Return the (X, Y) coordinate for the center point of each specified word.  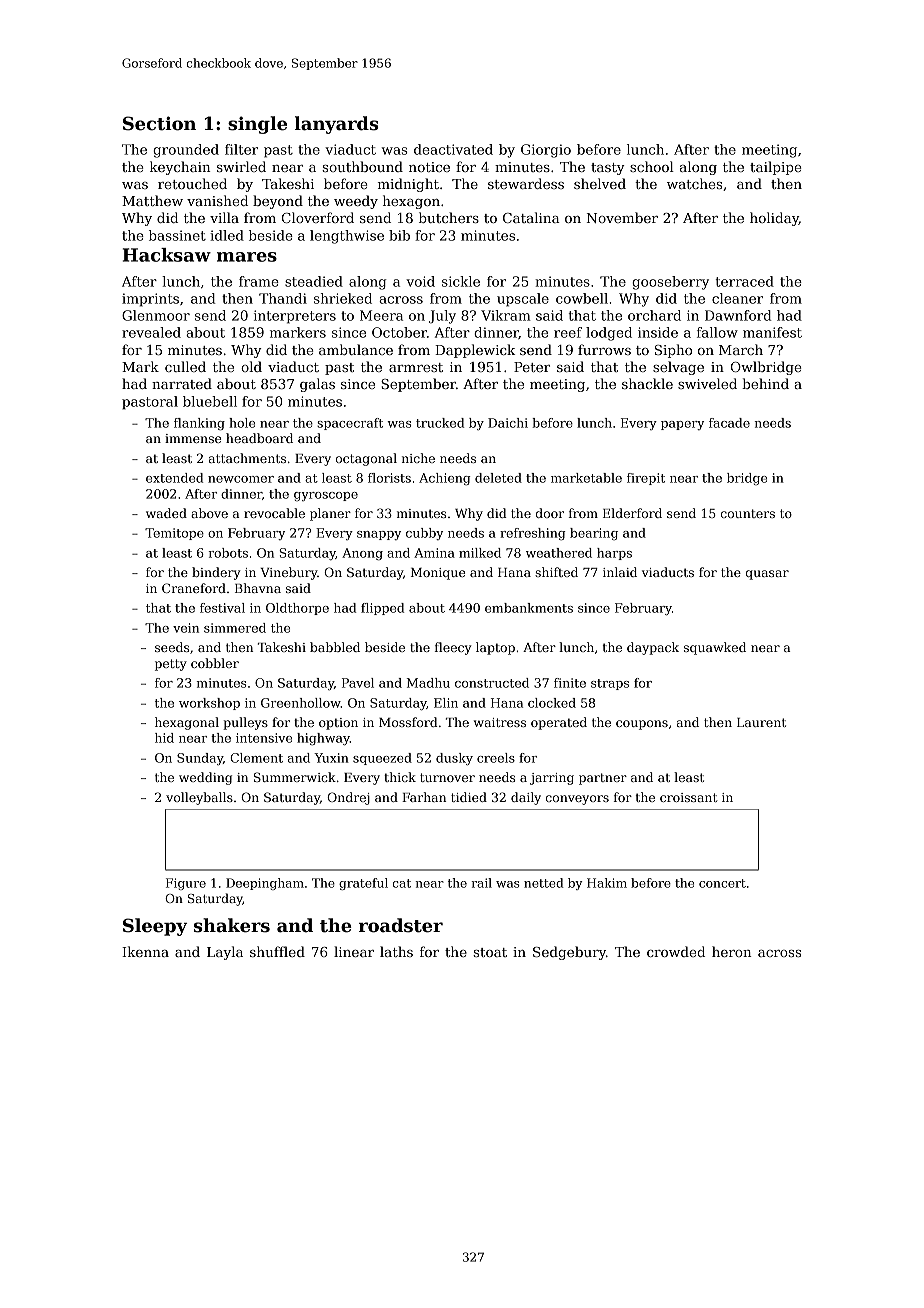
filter (241, 149)
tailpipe (776, 168)
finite (570, 683)
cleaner (737, 298)
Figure (186, 884)
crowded (676, 951)
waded (166, 513)
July (442, 317)
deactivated (453, 149)
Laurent (761, 722)
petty (171, 665)
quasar (767, 575)
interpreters (295, 317)
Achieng (445, 479)
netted (543, 883)
